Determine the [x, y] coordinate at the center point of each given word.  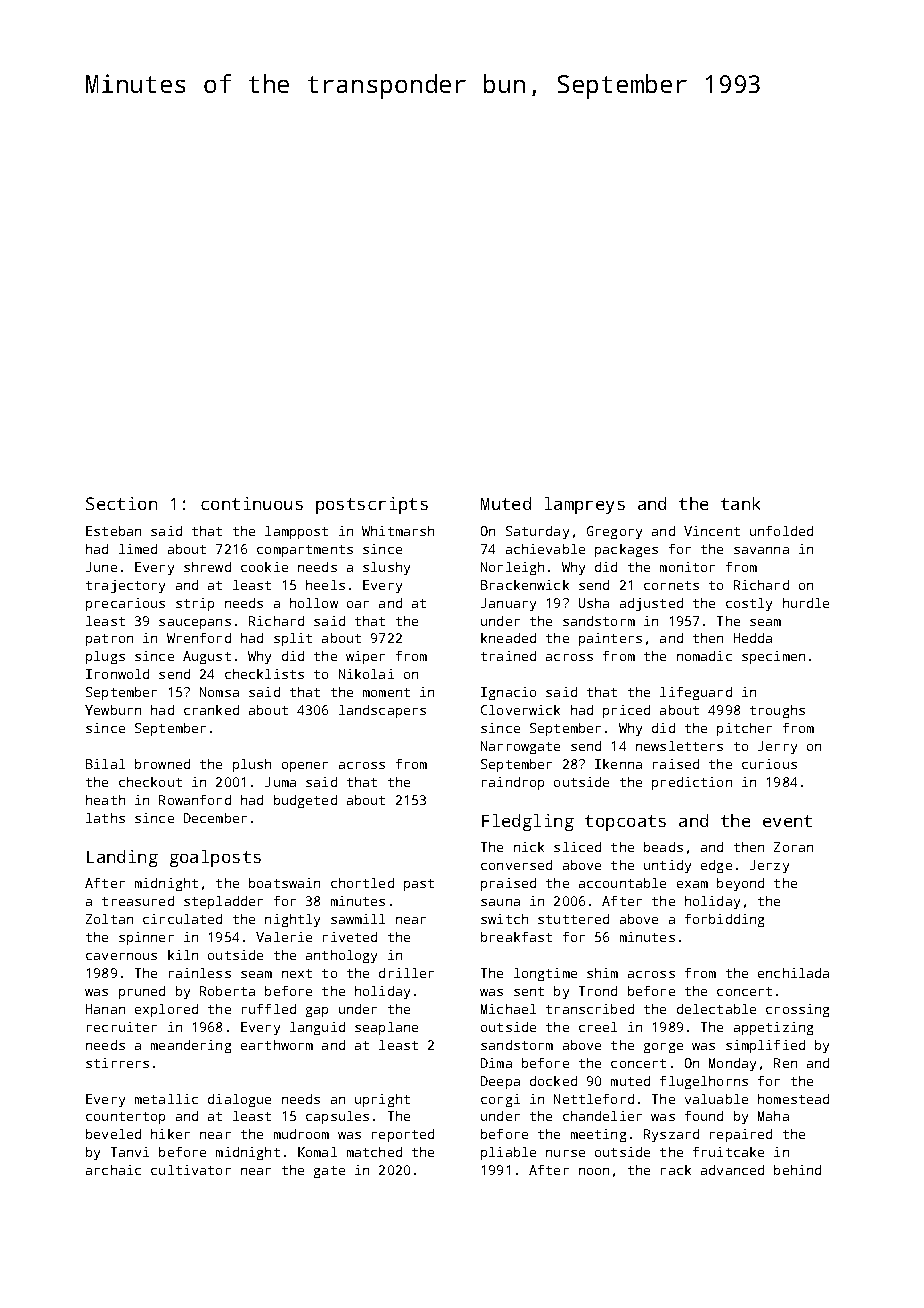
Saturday [537, 532]
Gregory [614, 532]
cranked [211, 710]
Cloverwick [520, 710]
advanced [732, 1170]
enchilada [793, 973]
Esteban [113, 531]
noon [594, 1171]
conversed [516, 865]
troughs [777, 711]
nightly [292, 920]
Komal [317, 1152]
